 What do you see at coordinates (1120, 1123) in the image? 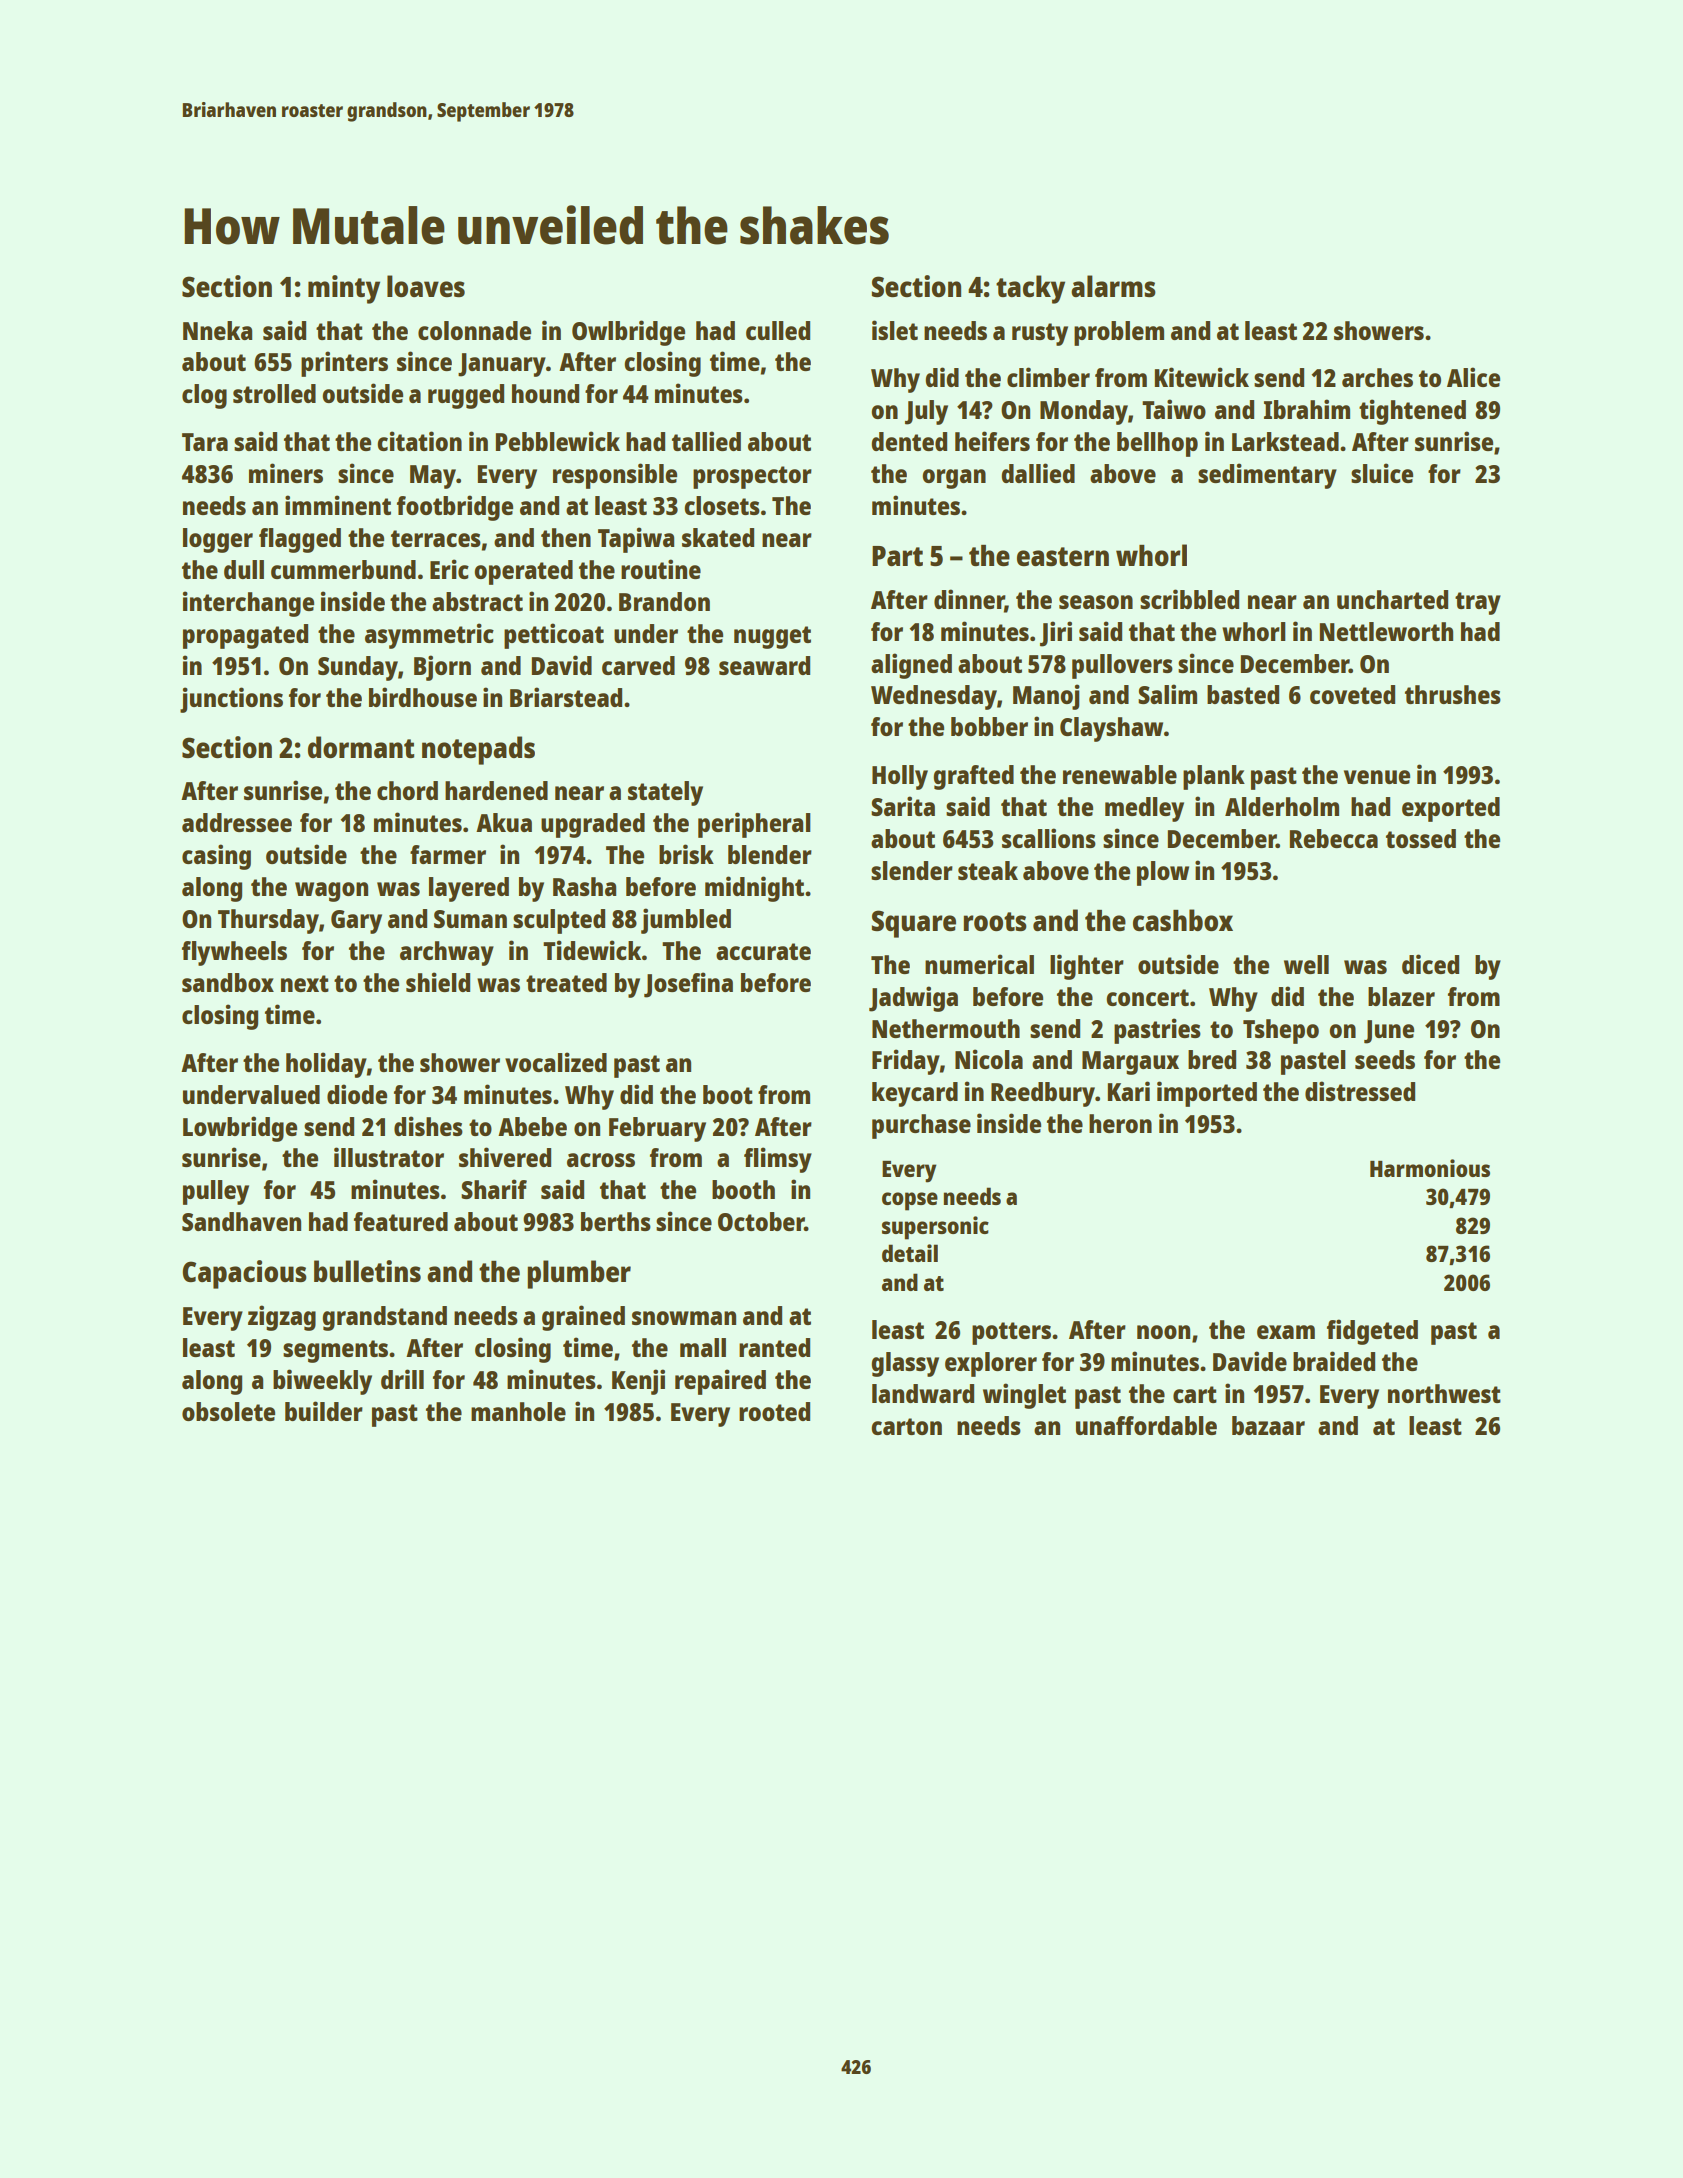
I see `heron` at bounding box center [1120, 1123].
